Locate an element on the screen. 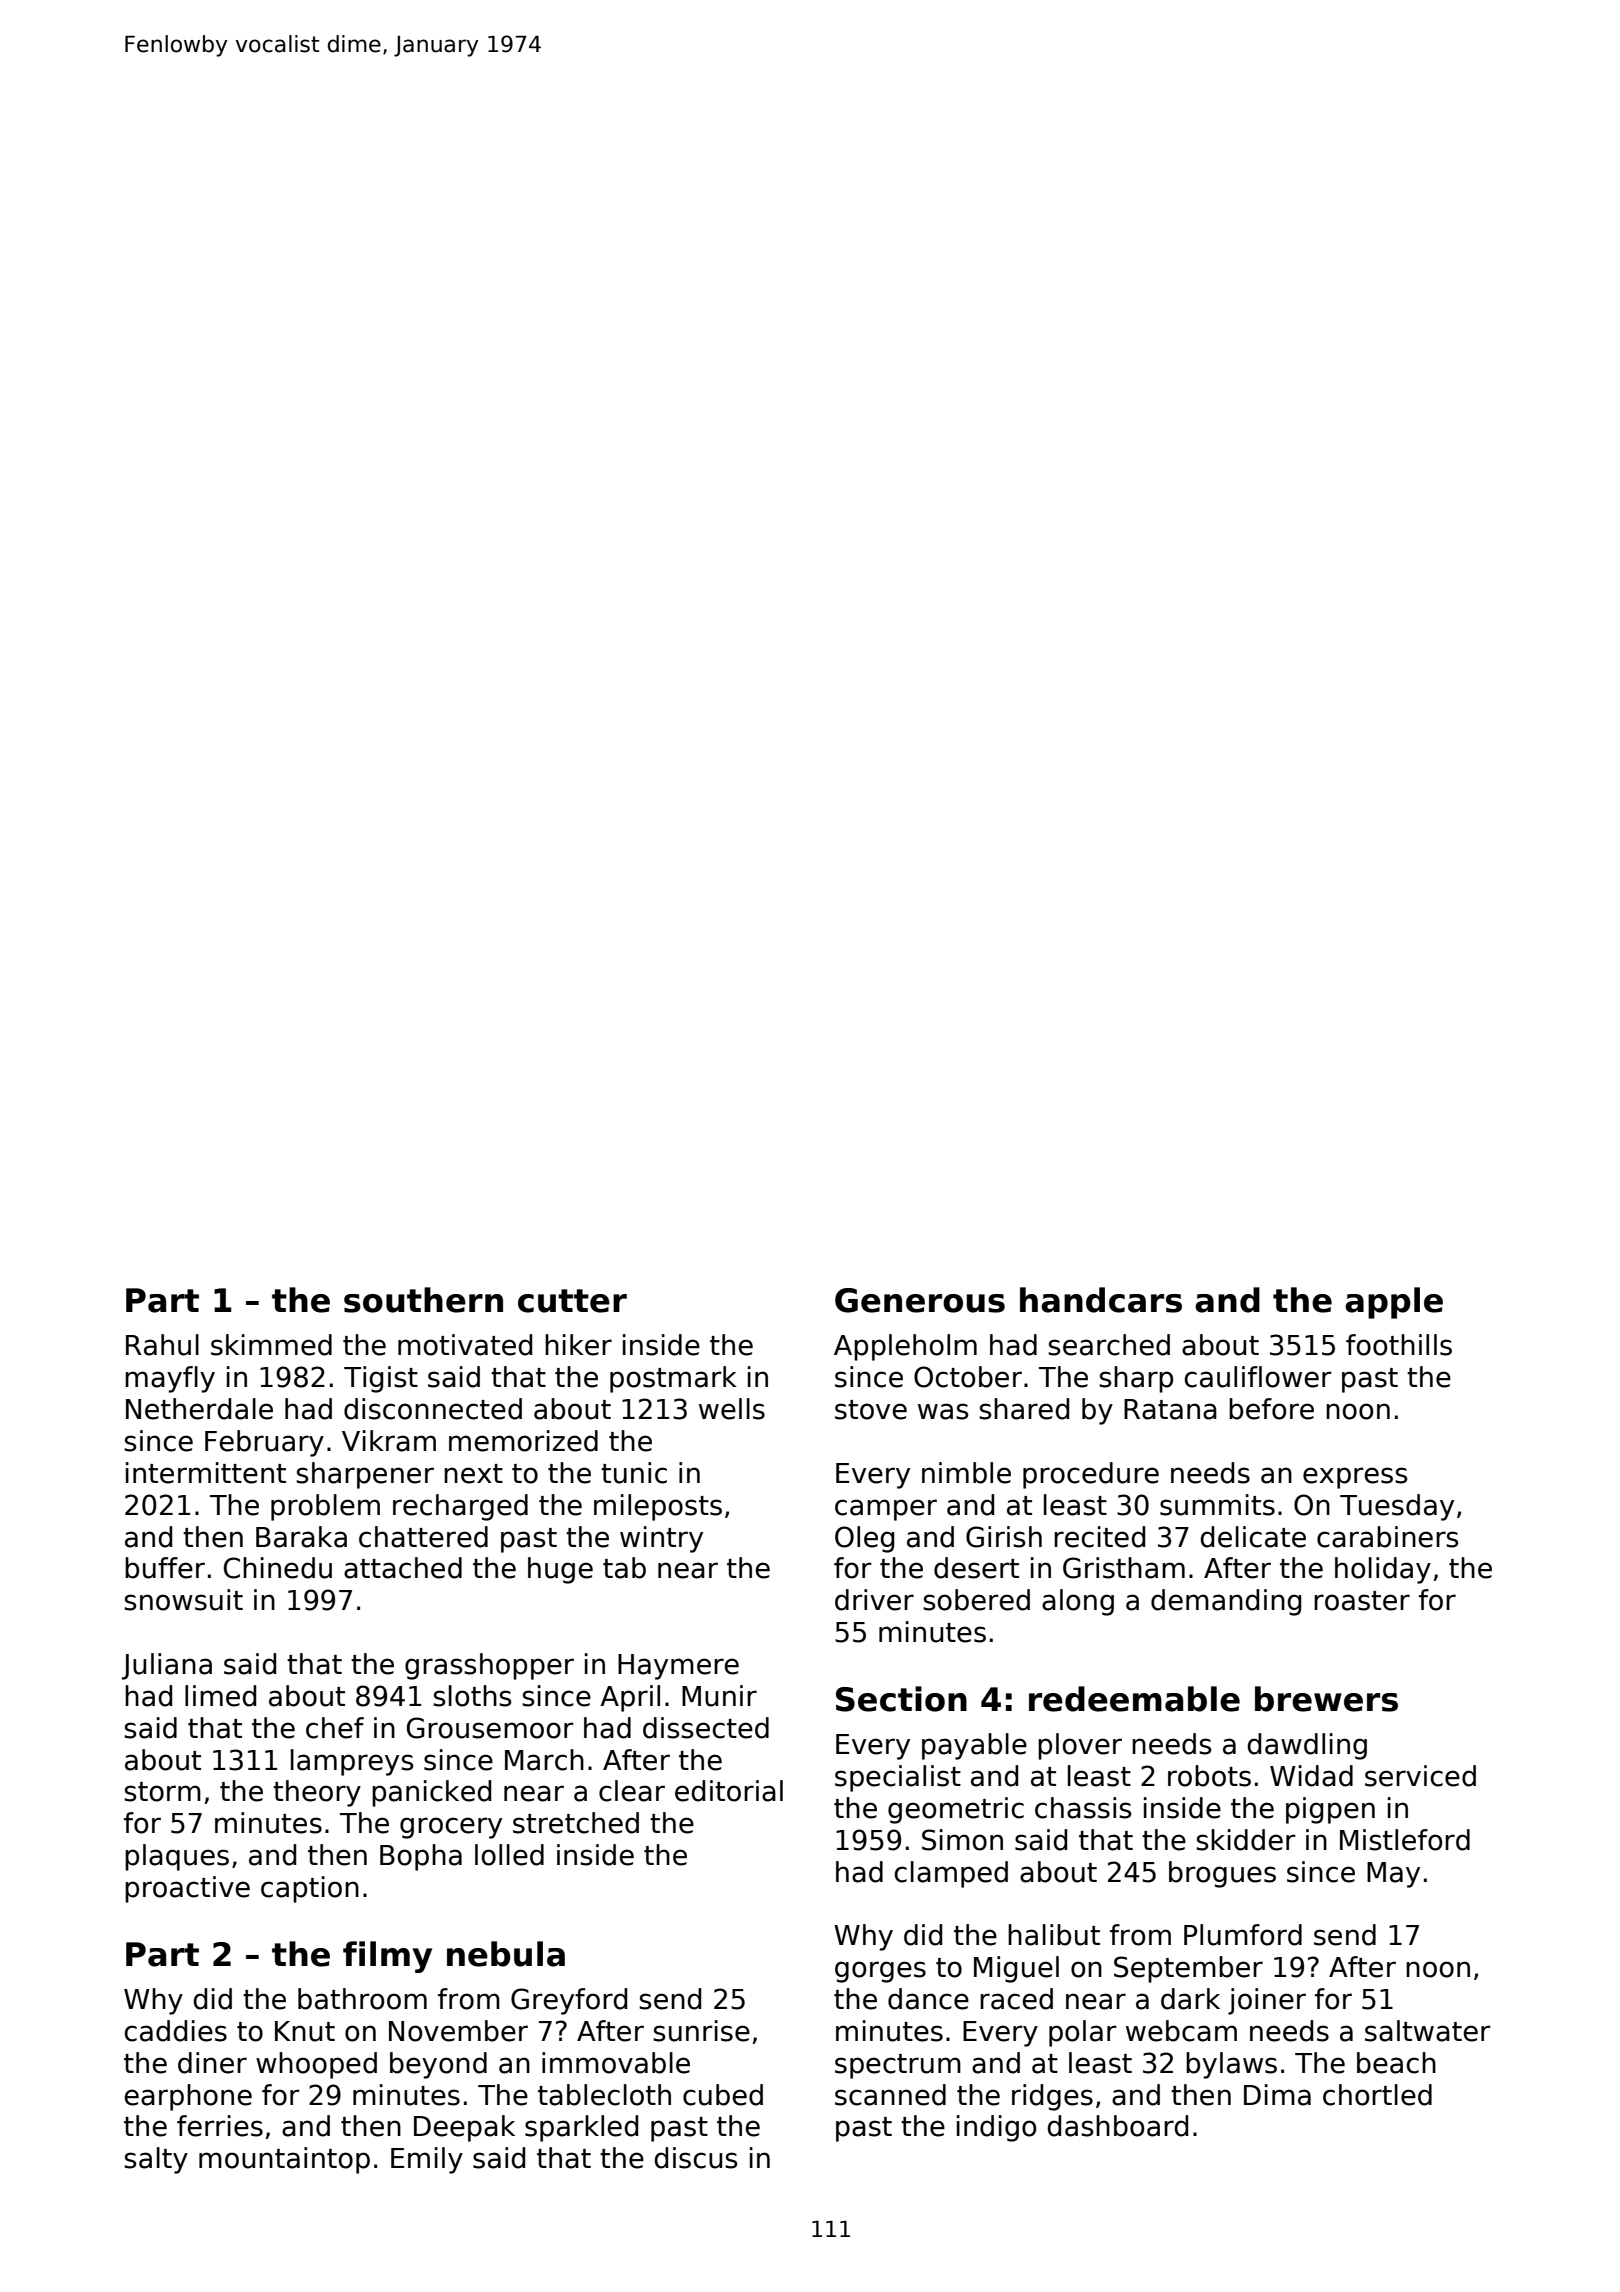  Generous is located at coordinates (920, 1300).
